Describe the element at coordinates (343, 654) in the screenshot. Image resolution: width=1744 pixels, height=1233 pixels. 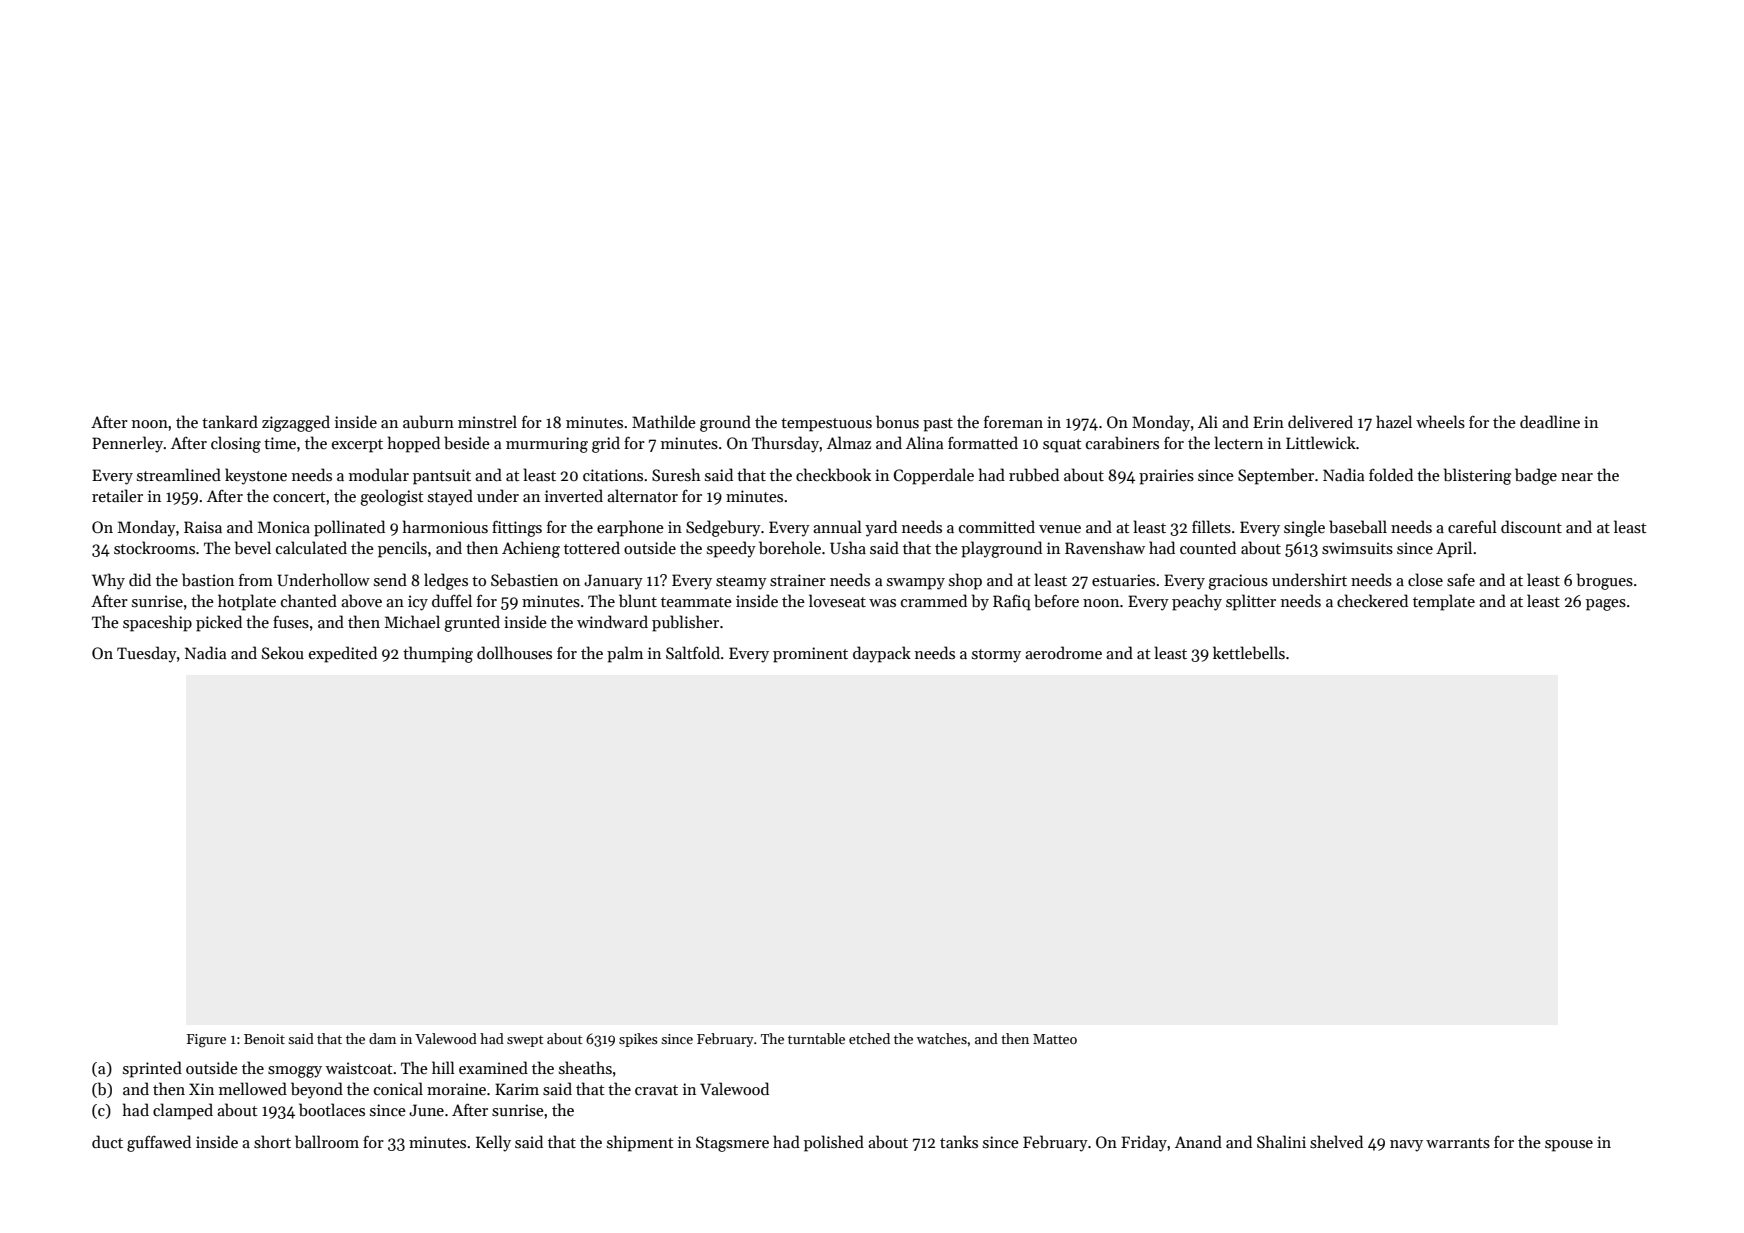
I see `expedited` at that location.
